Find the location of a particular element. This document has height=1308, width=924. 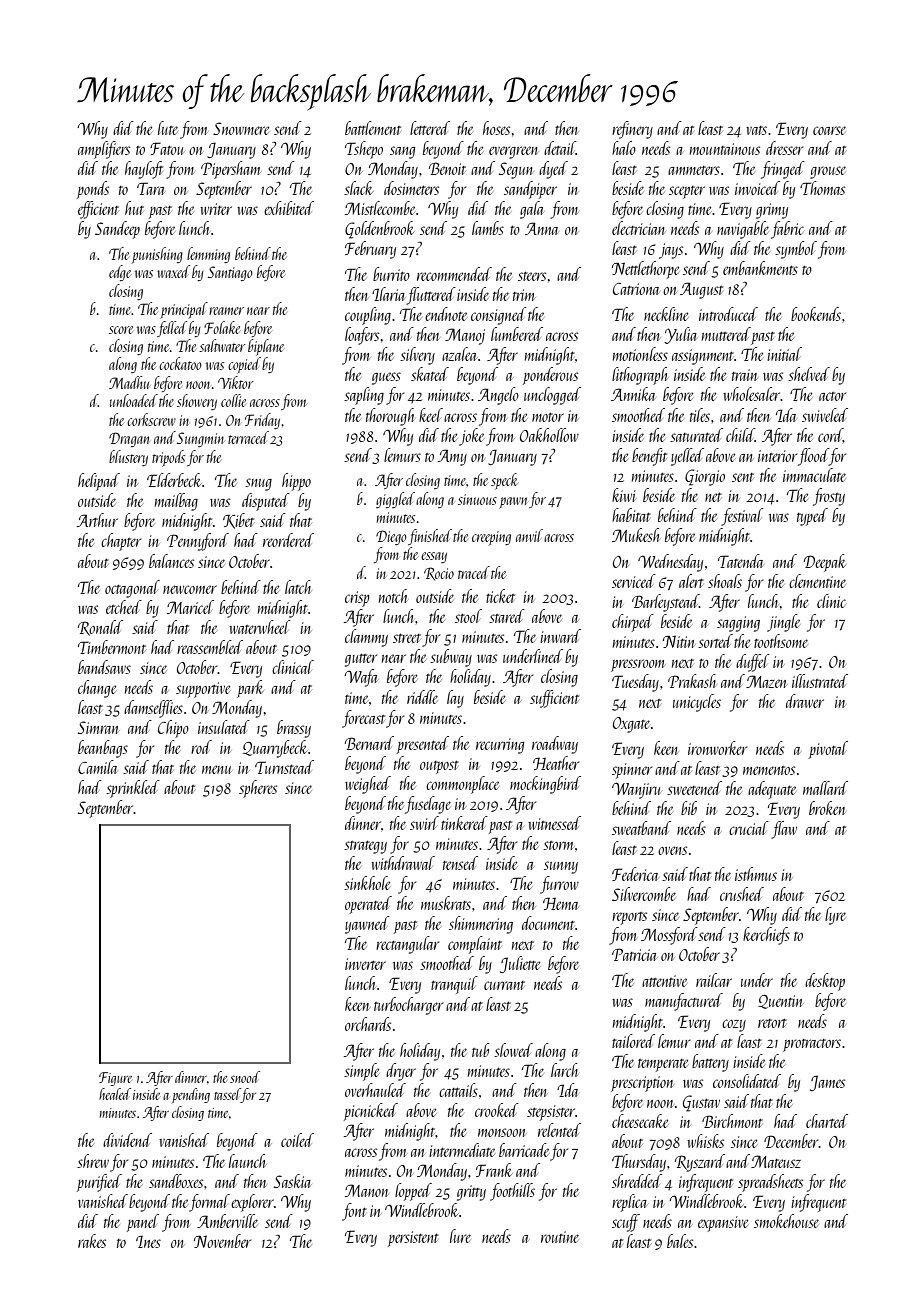

ponderous is located at coordinates (550, 376).
